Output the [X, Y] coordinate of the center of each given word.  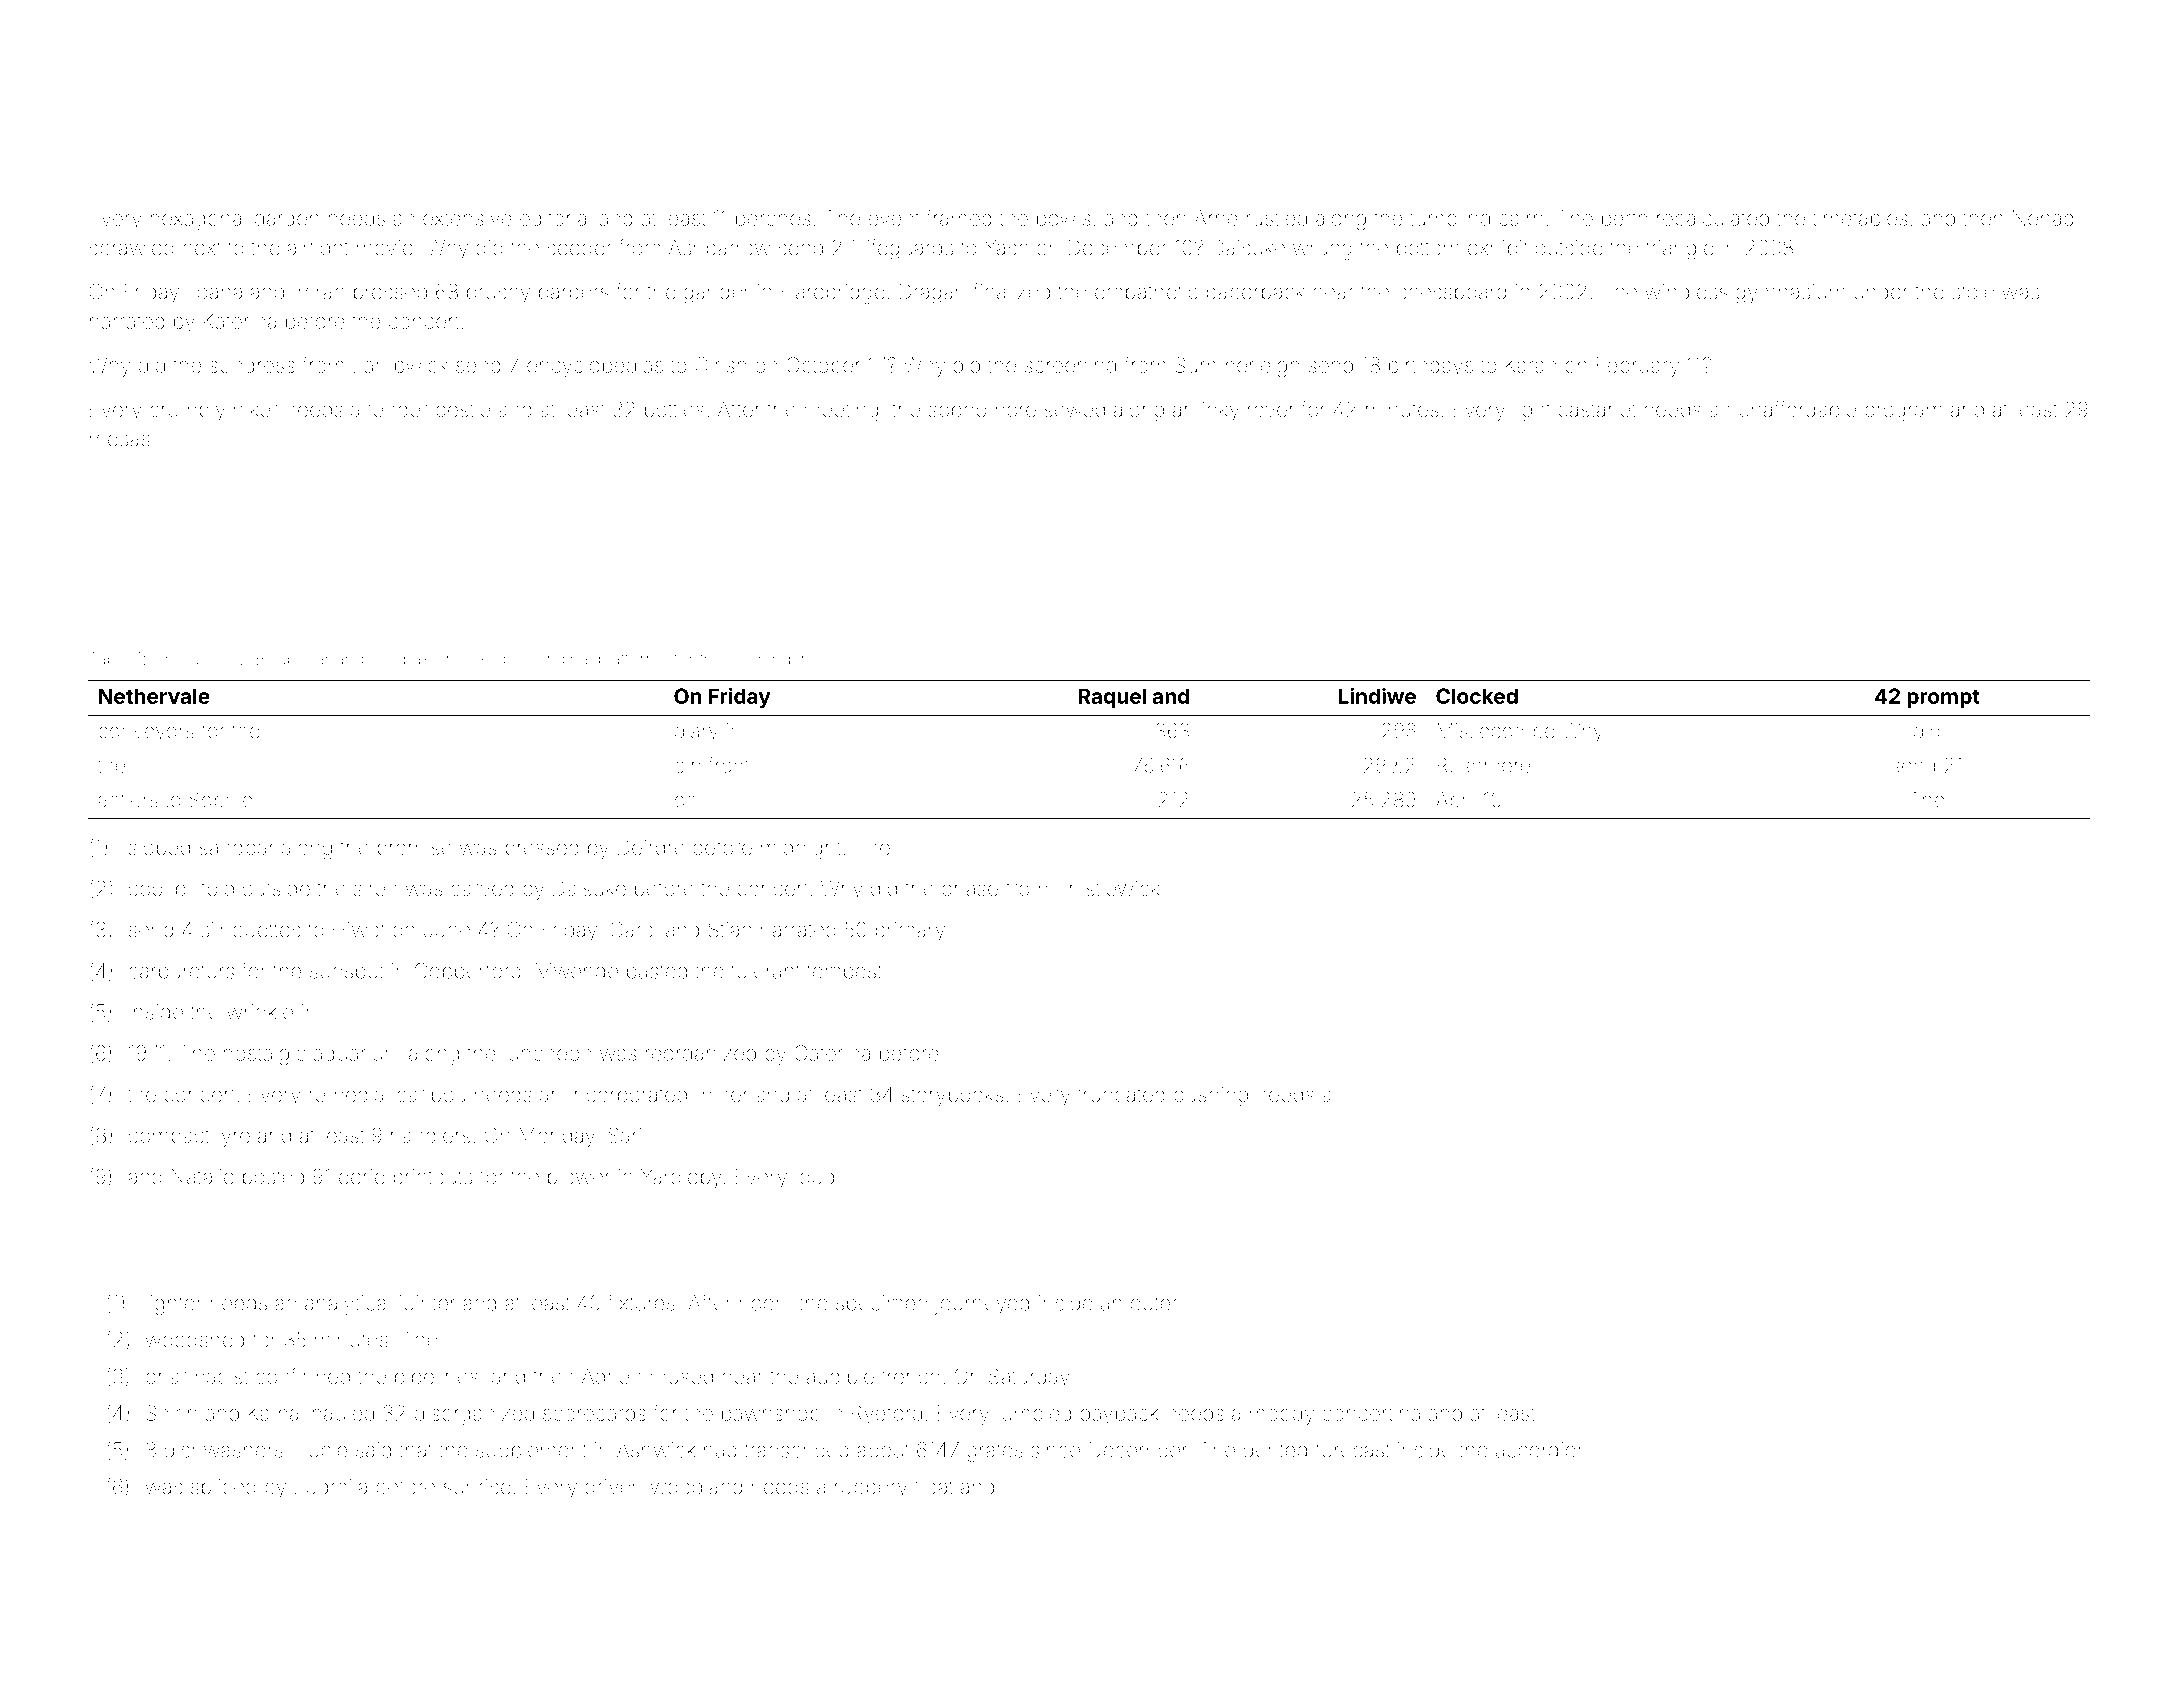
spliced [223, 1489]
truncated [1121, 1094]
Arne [1216, 218]
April [1455, 800]
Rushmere [1484, 765]
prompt [1943, 698]
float [933, 1486]
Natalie [203, 1177]
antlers [128, 800]
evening [760, 660]
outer [1154, 1303]
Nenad [2043, 218]
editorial [555, 218]
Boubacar [293, 658]
